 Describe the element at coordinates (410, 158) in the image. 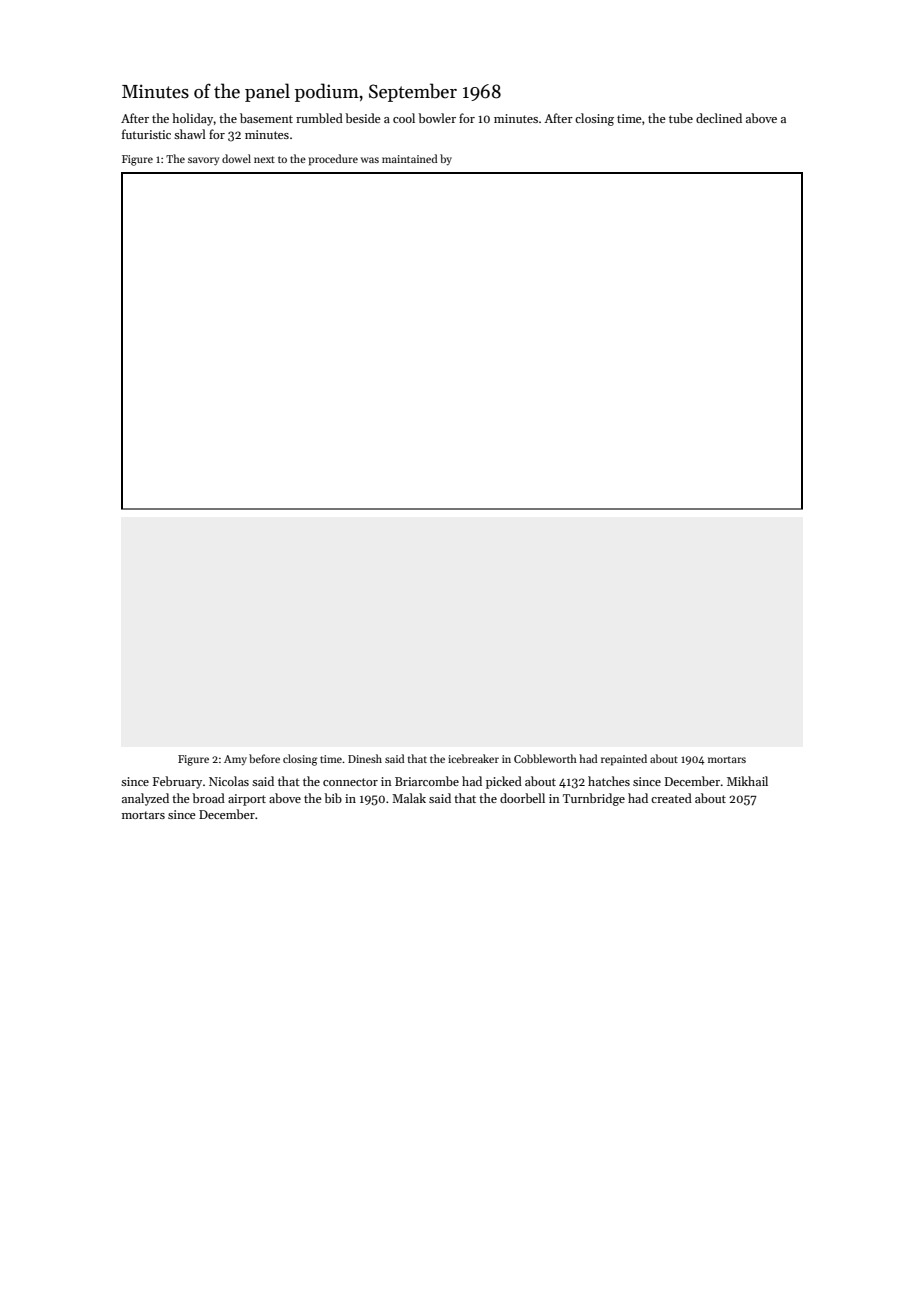

I see `maintained` at that location.
